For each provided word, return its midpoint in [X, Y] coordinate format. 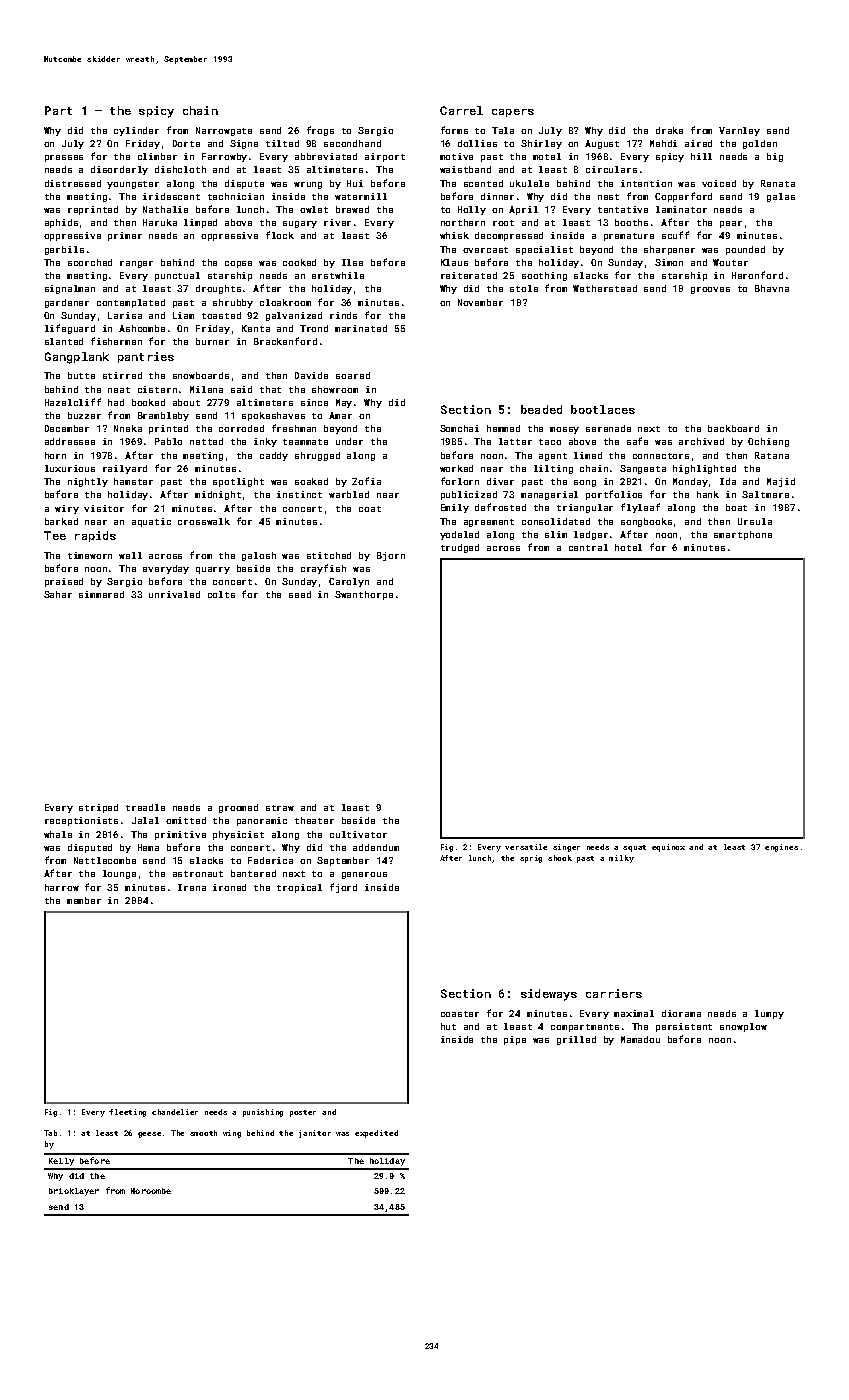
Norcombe [151, 1191]
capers [513, 113]
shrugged [317, 456]
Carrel [461, 110]
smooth [203, 1133]
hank [708, 494]
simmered [101, 594]
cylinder [136, 131]
